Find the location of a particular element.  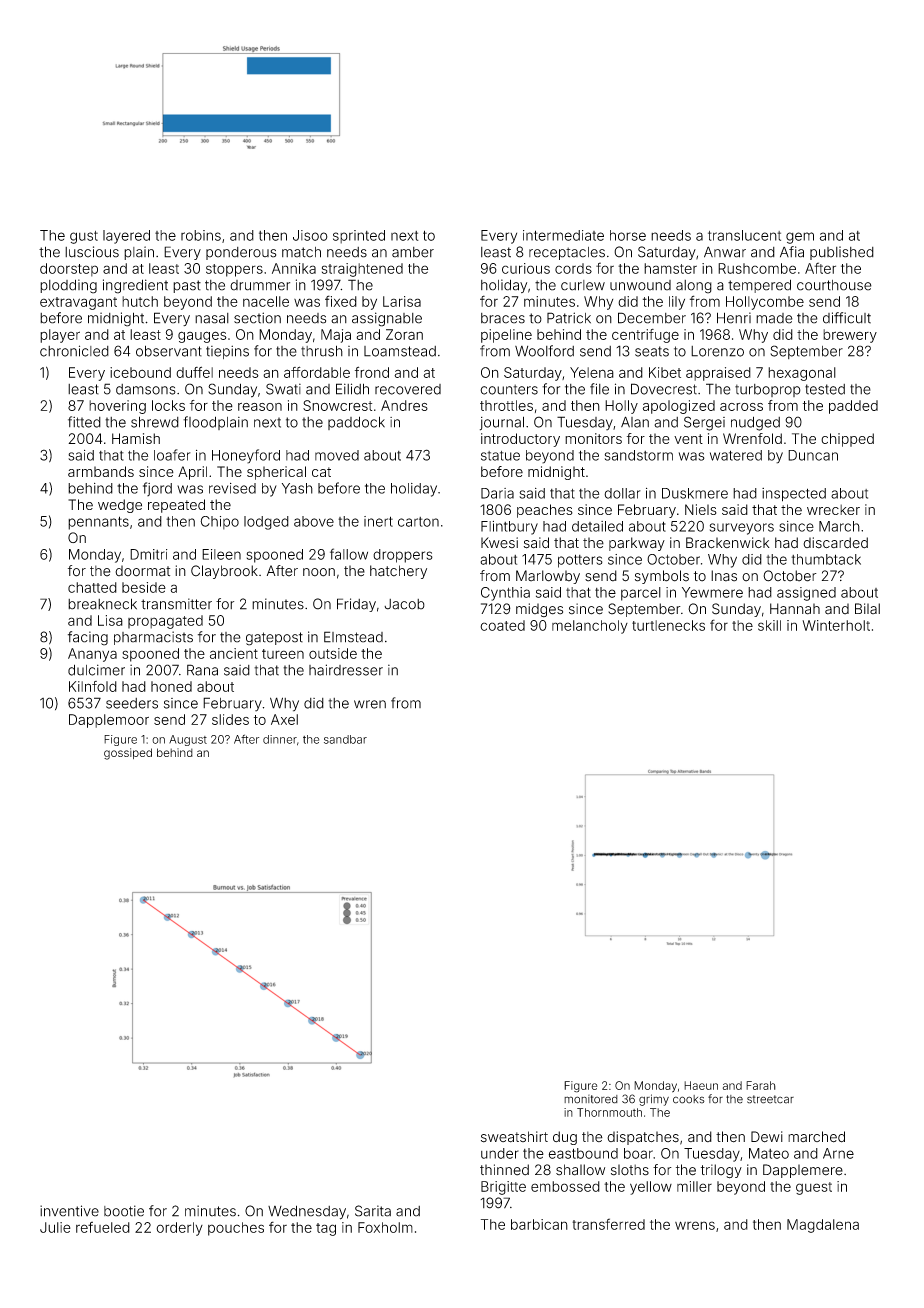

gossiped is located at coordinates (128, 754).
